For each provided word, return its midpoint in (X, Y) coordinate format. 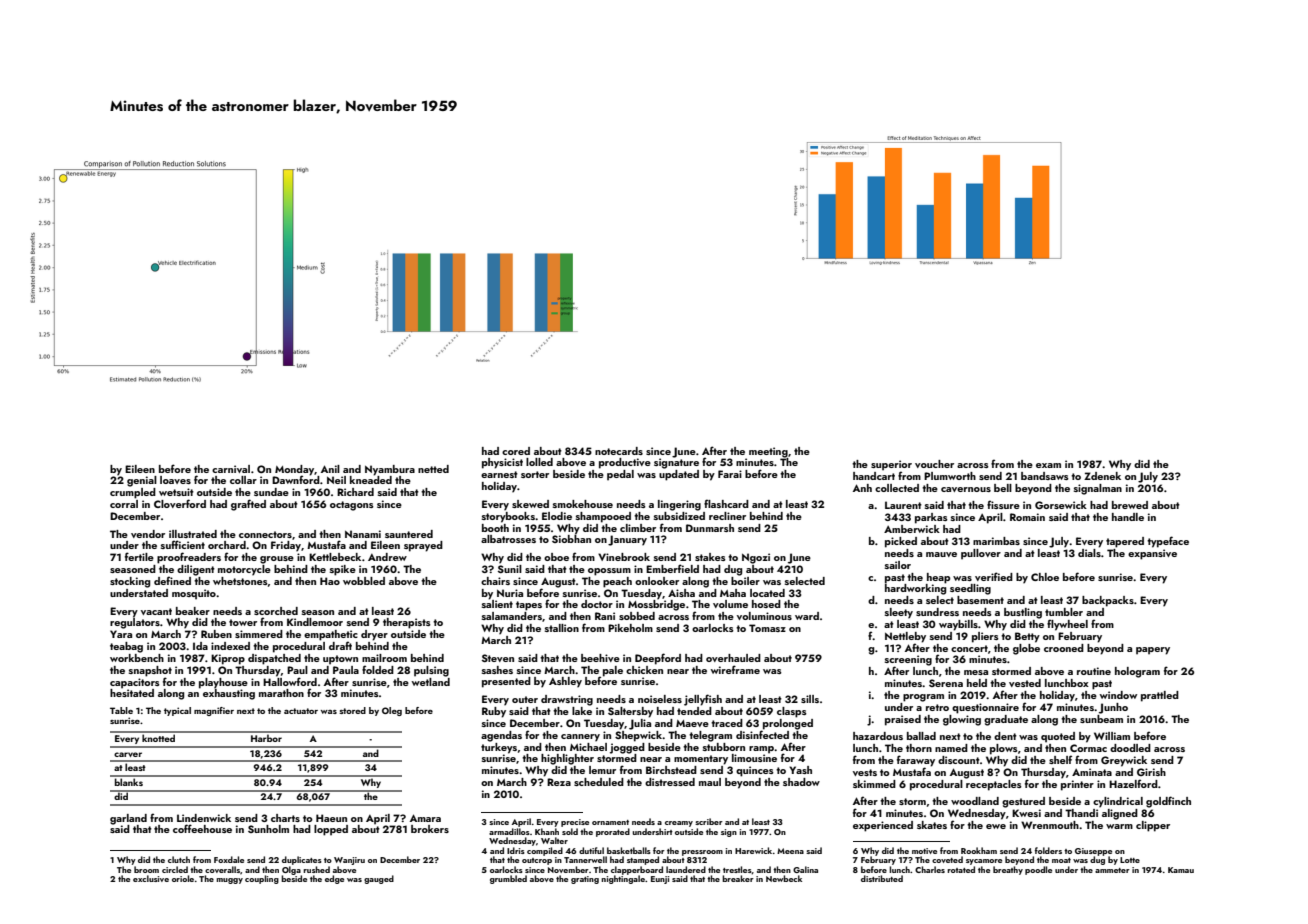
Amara (425, 818)
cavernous (966, 489)
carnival (231, 469)
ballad (921, 736)
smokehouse (583, 504)
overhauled (733, 658)
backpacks (1108, 601)
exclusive (151, 878)
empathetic (331, 635)
